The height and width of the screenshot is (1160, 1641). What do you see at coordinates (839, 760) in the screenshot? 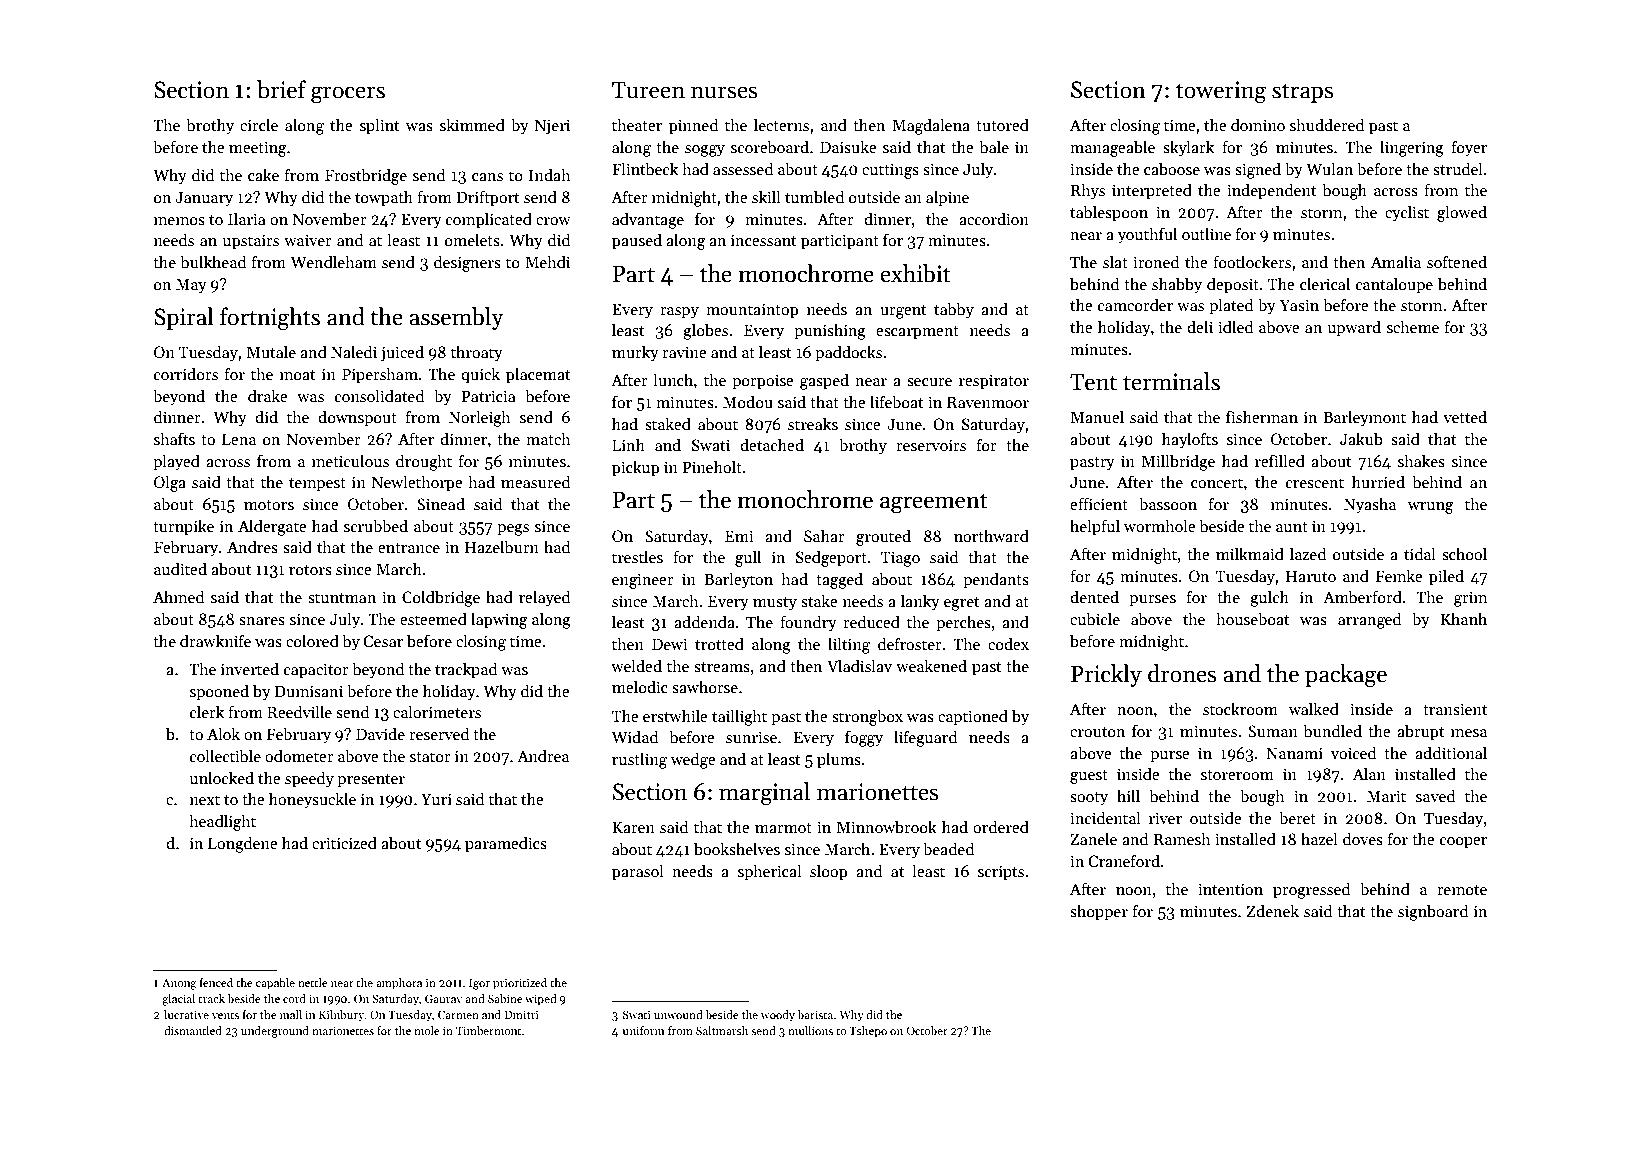
I see `plums` at bounding box center [839, 760].
